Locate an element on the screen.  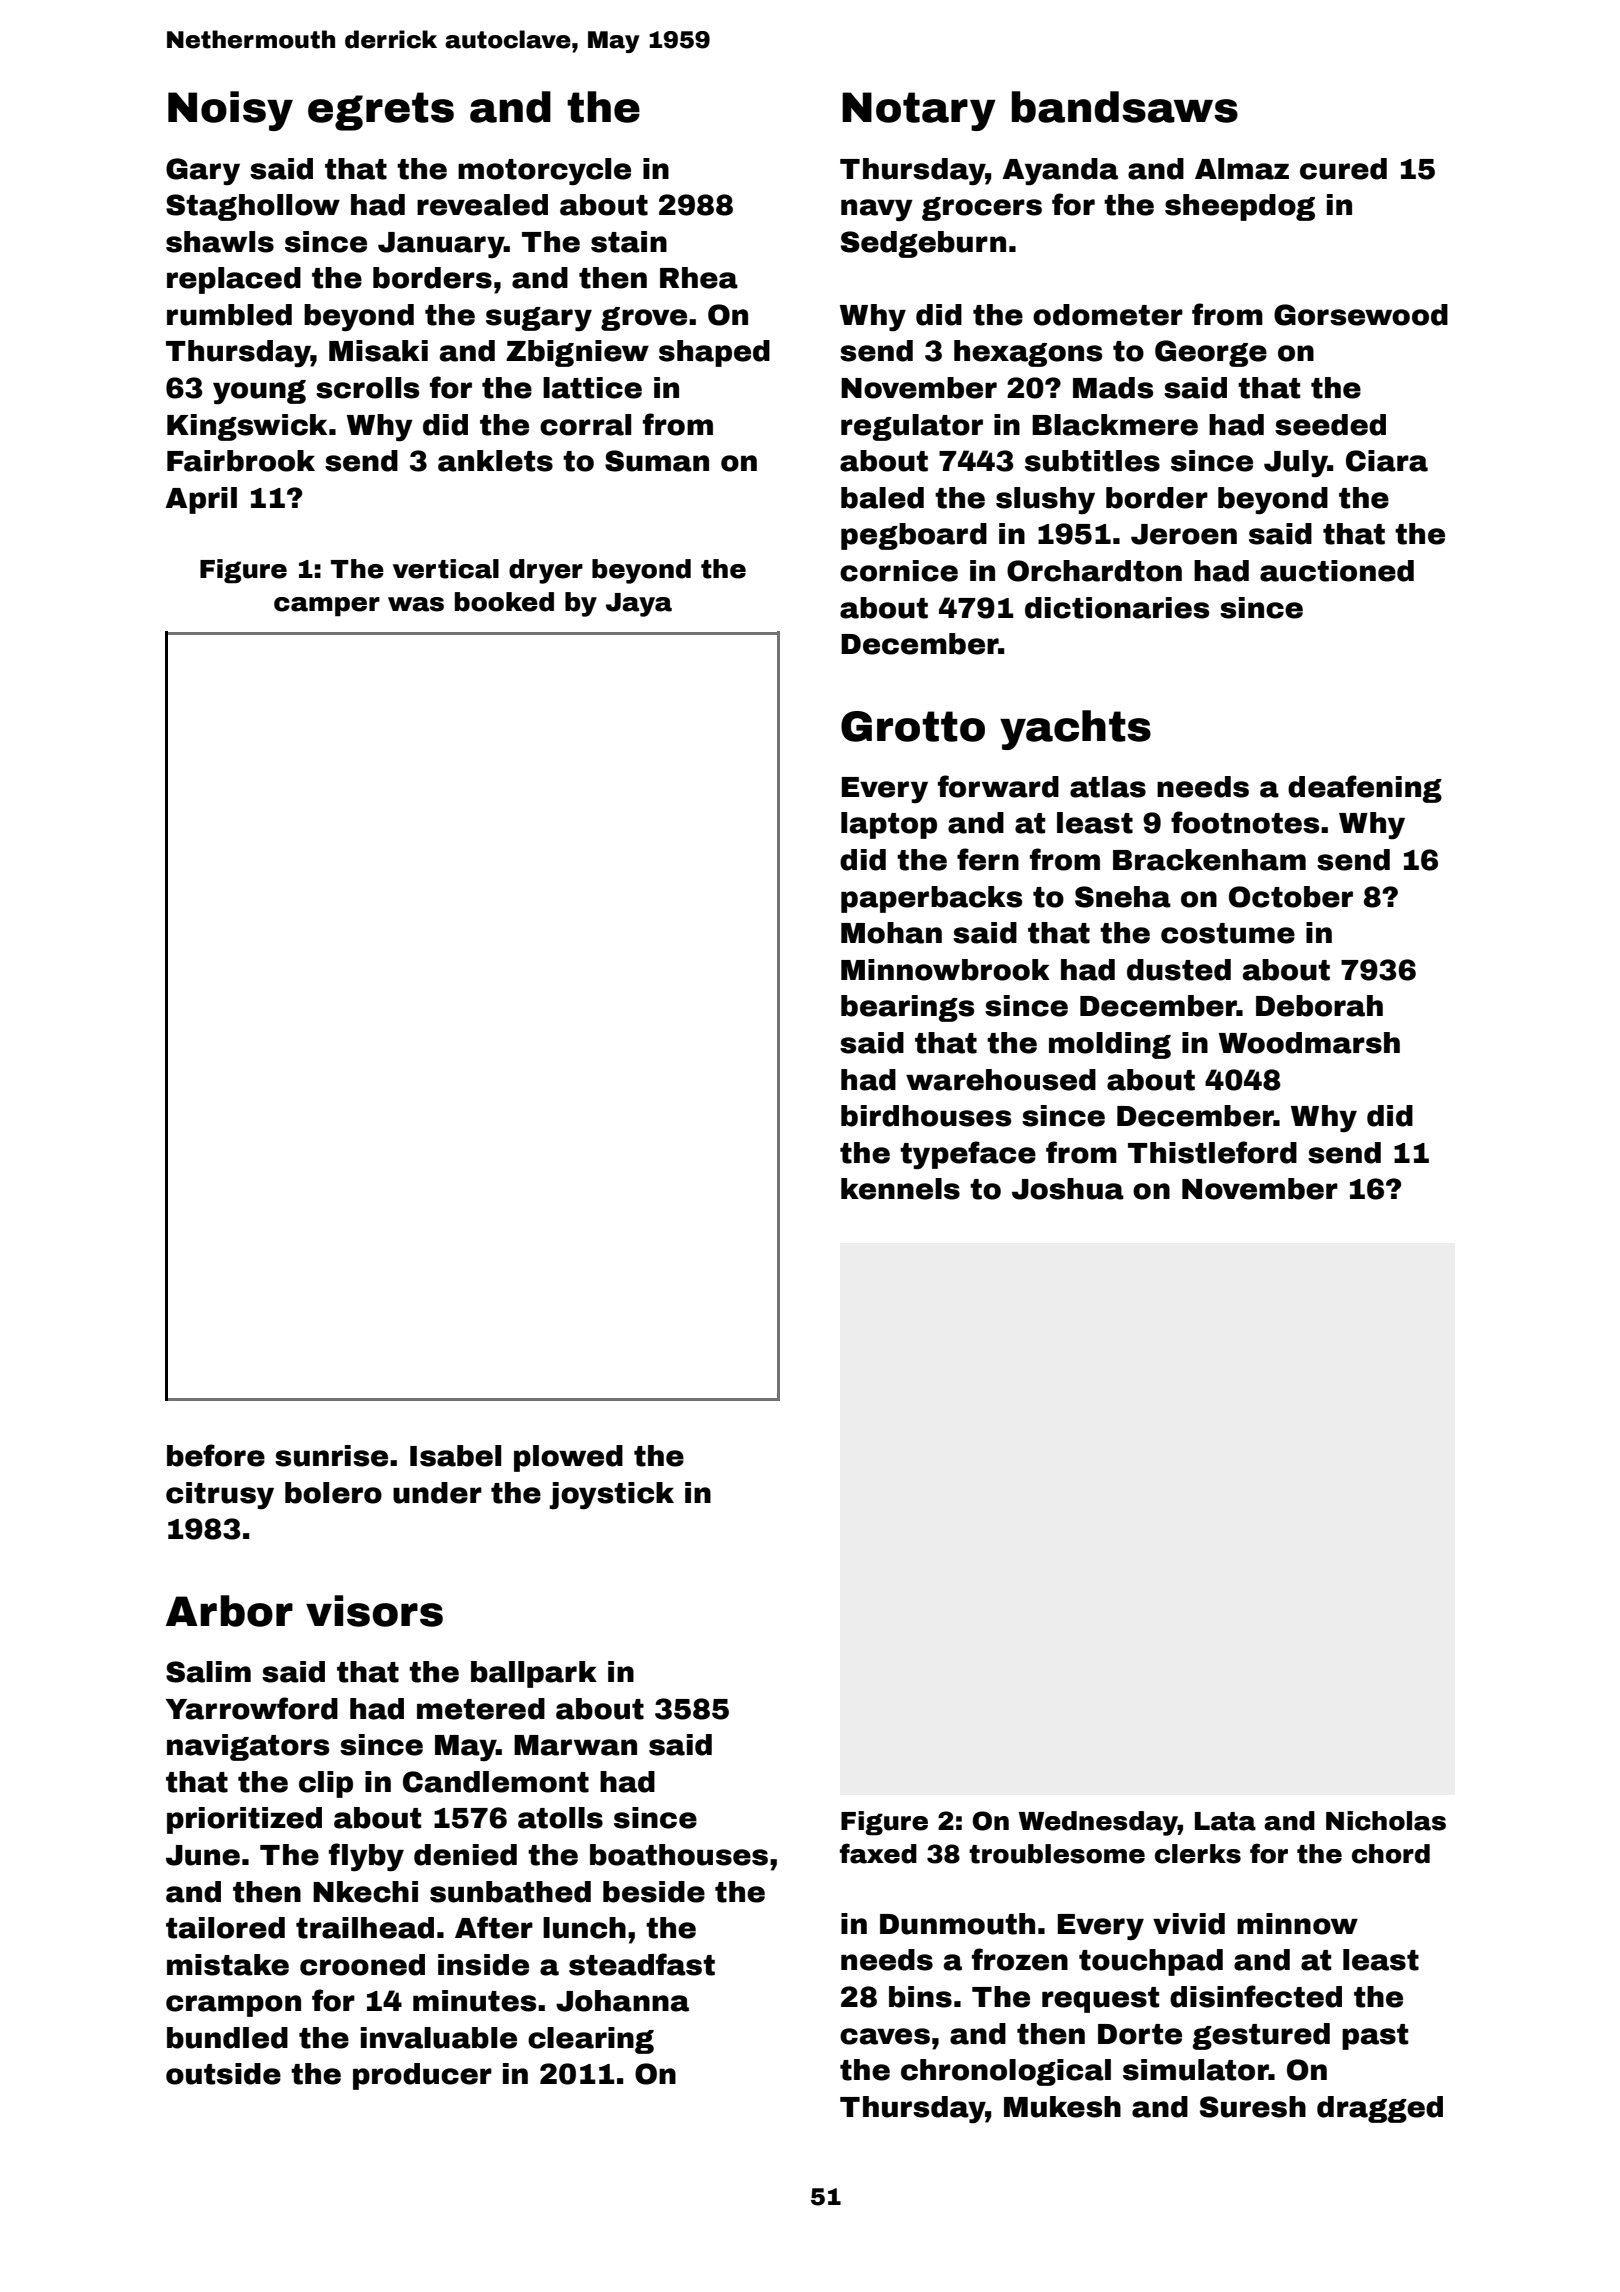
Thistleford is located at coordinates (1212, 1152).
